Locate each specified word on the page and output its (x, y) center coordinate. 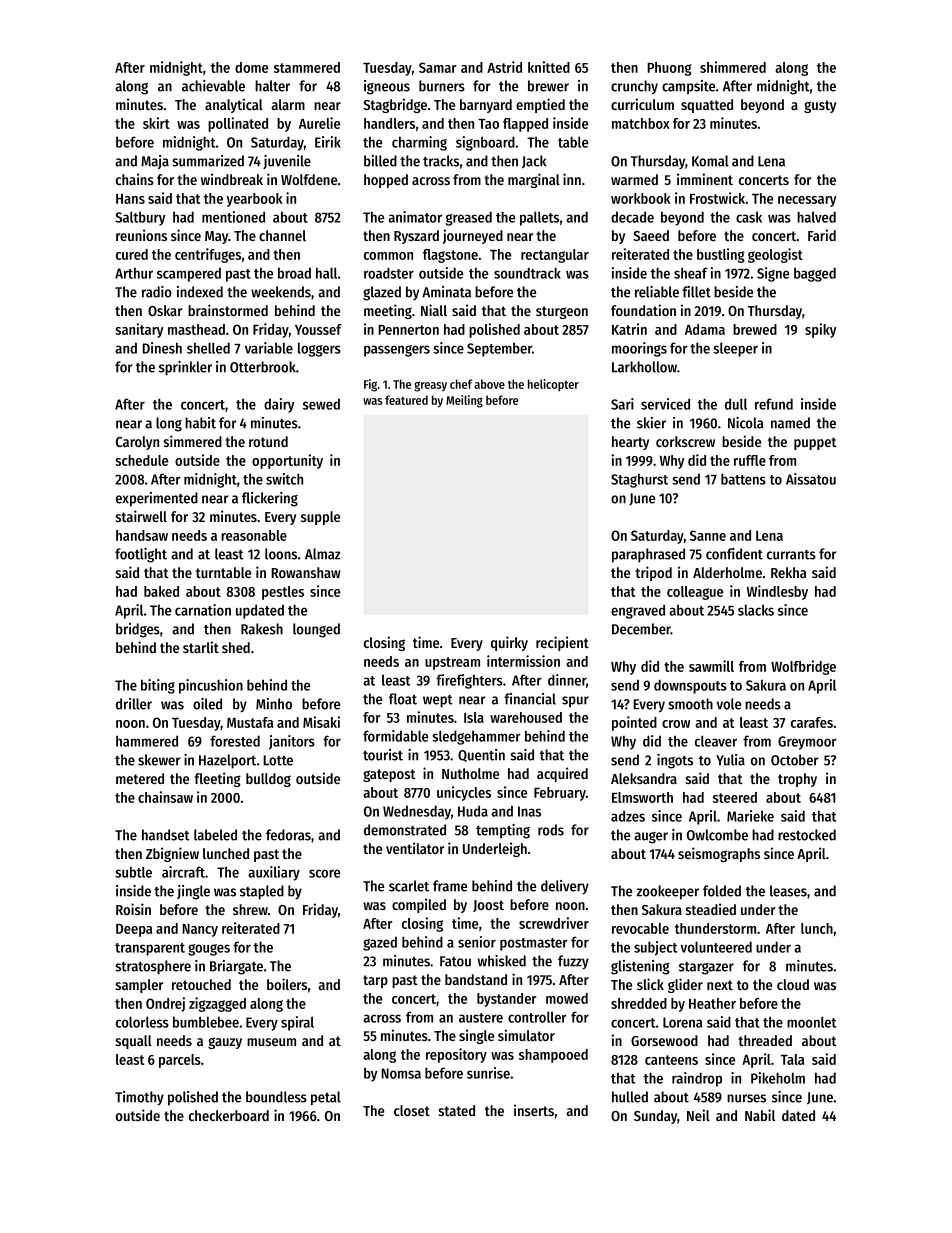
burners (442, 86)
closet (412, 1110)
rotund (268, 441)
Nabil (760, 1115)
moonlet (811, 1022)
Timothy (139, 1098)
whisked (502, 961)
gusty (820, 106)
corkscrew (685, 441)
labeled (215, 835)
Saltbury (140, 218)
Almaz (323, 554)
